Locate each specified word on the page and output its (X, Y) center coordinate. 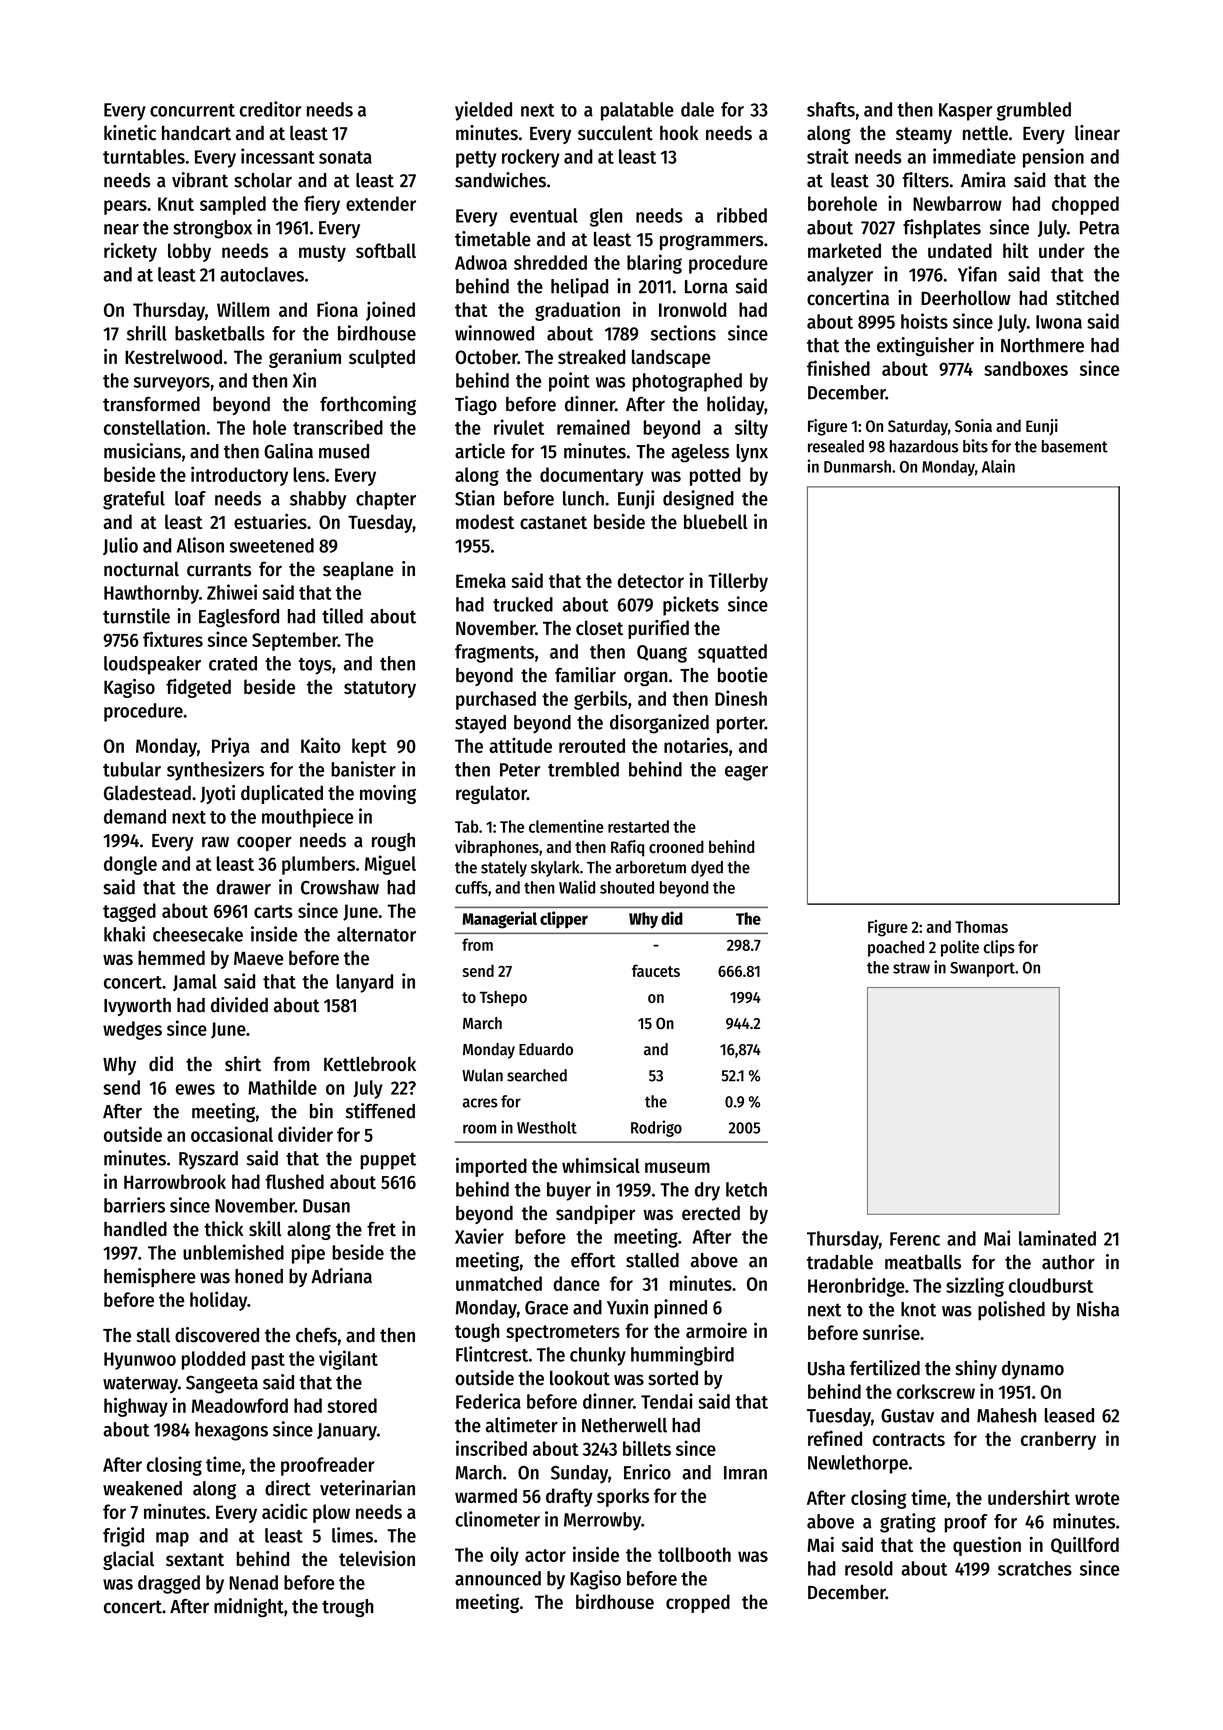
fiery (322, 205)
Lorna (706, 287)
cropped (698, 1603)
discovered (217, 1335)
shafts (831, 109)
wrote (1097, 1498)
